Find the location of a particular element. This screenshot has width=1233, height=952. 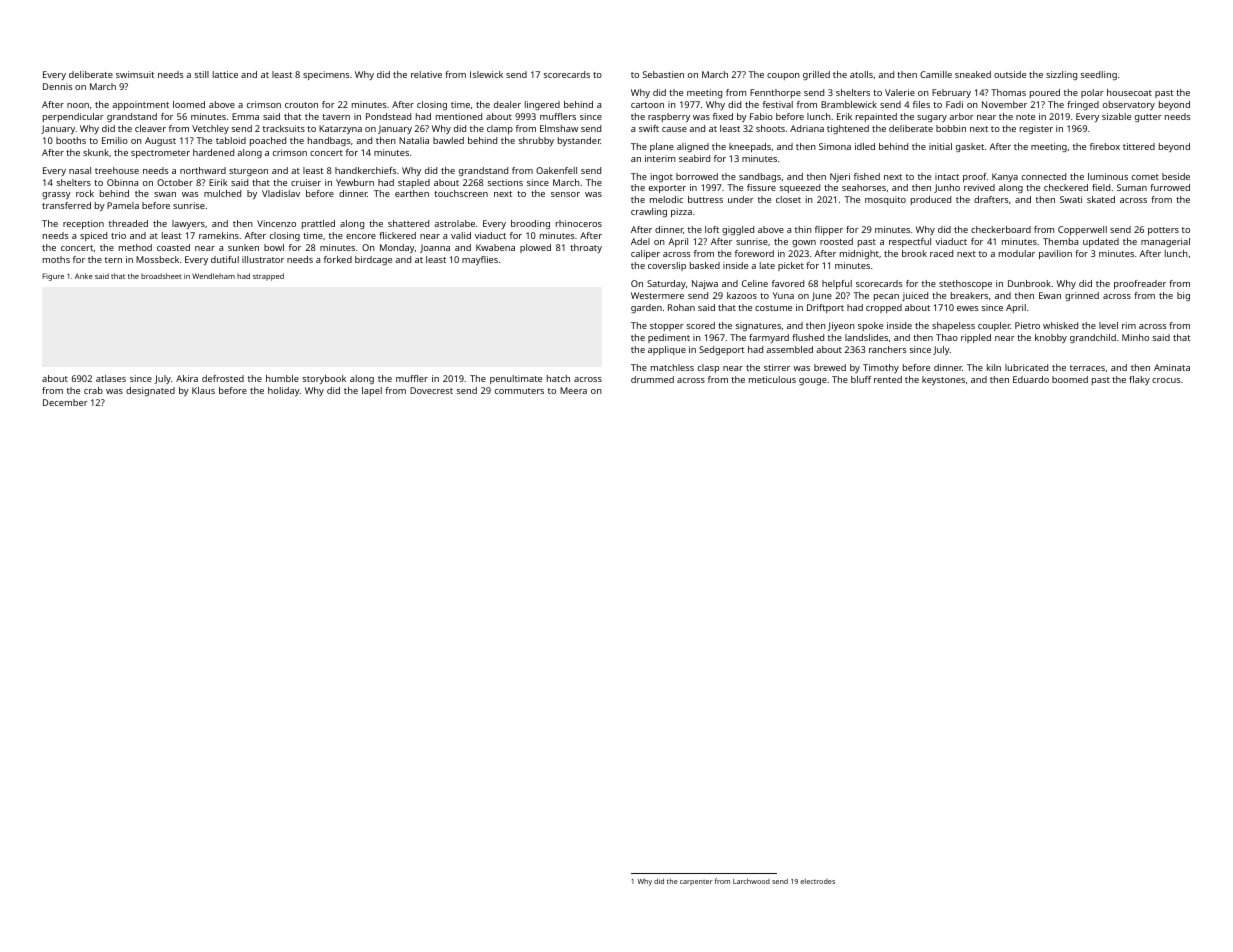

commuters is located at coordinates (519, 391).
